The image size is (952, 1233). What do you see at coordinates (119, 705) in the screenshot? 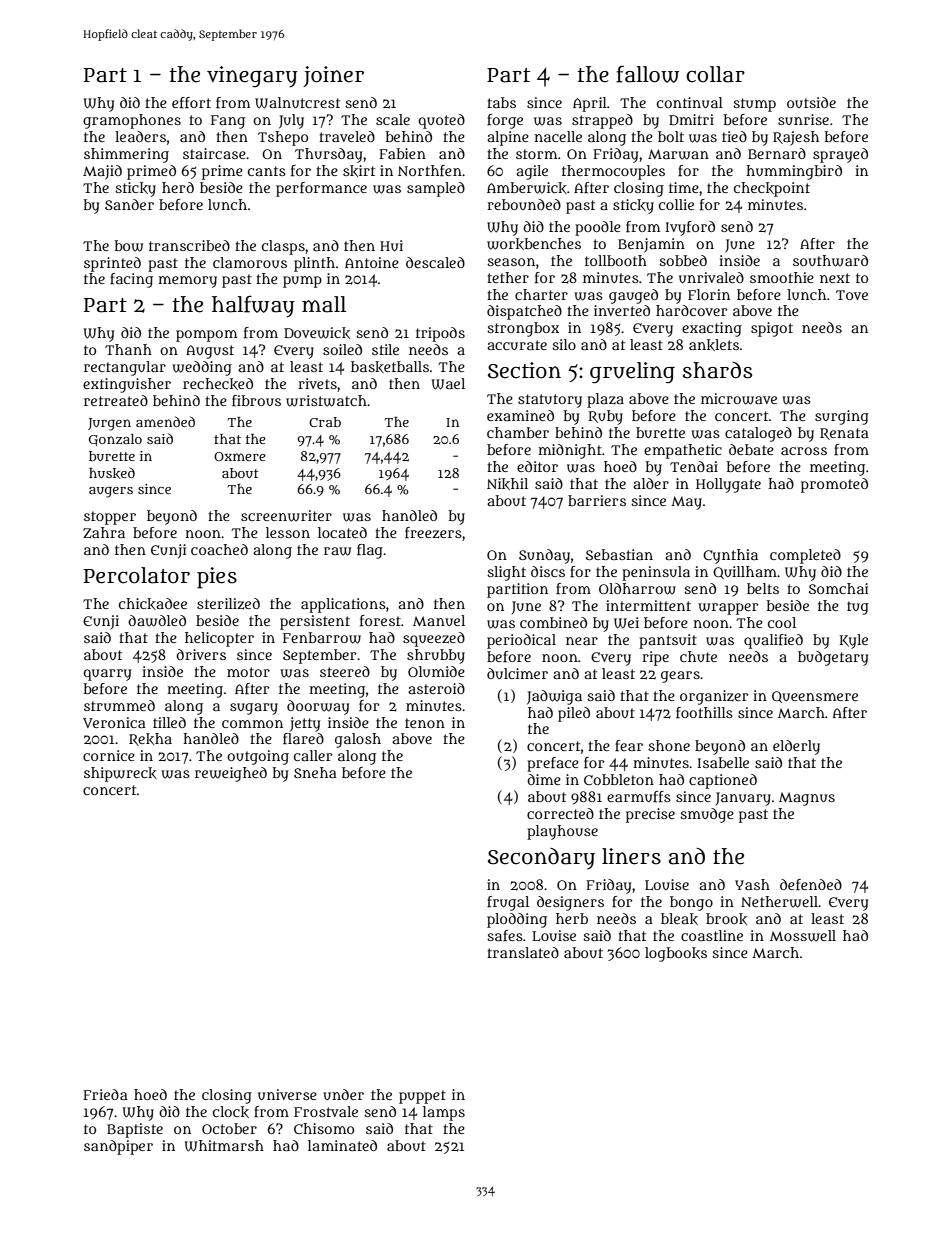
I see `strummed` at bounding box center [119, 705].
